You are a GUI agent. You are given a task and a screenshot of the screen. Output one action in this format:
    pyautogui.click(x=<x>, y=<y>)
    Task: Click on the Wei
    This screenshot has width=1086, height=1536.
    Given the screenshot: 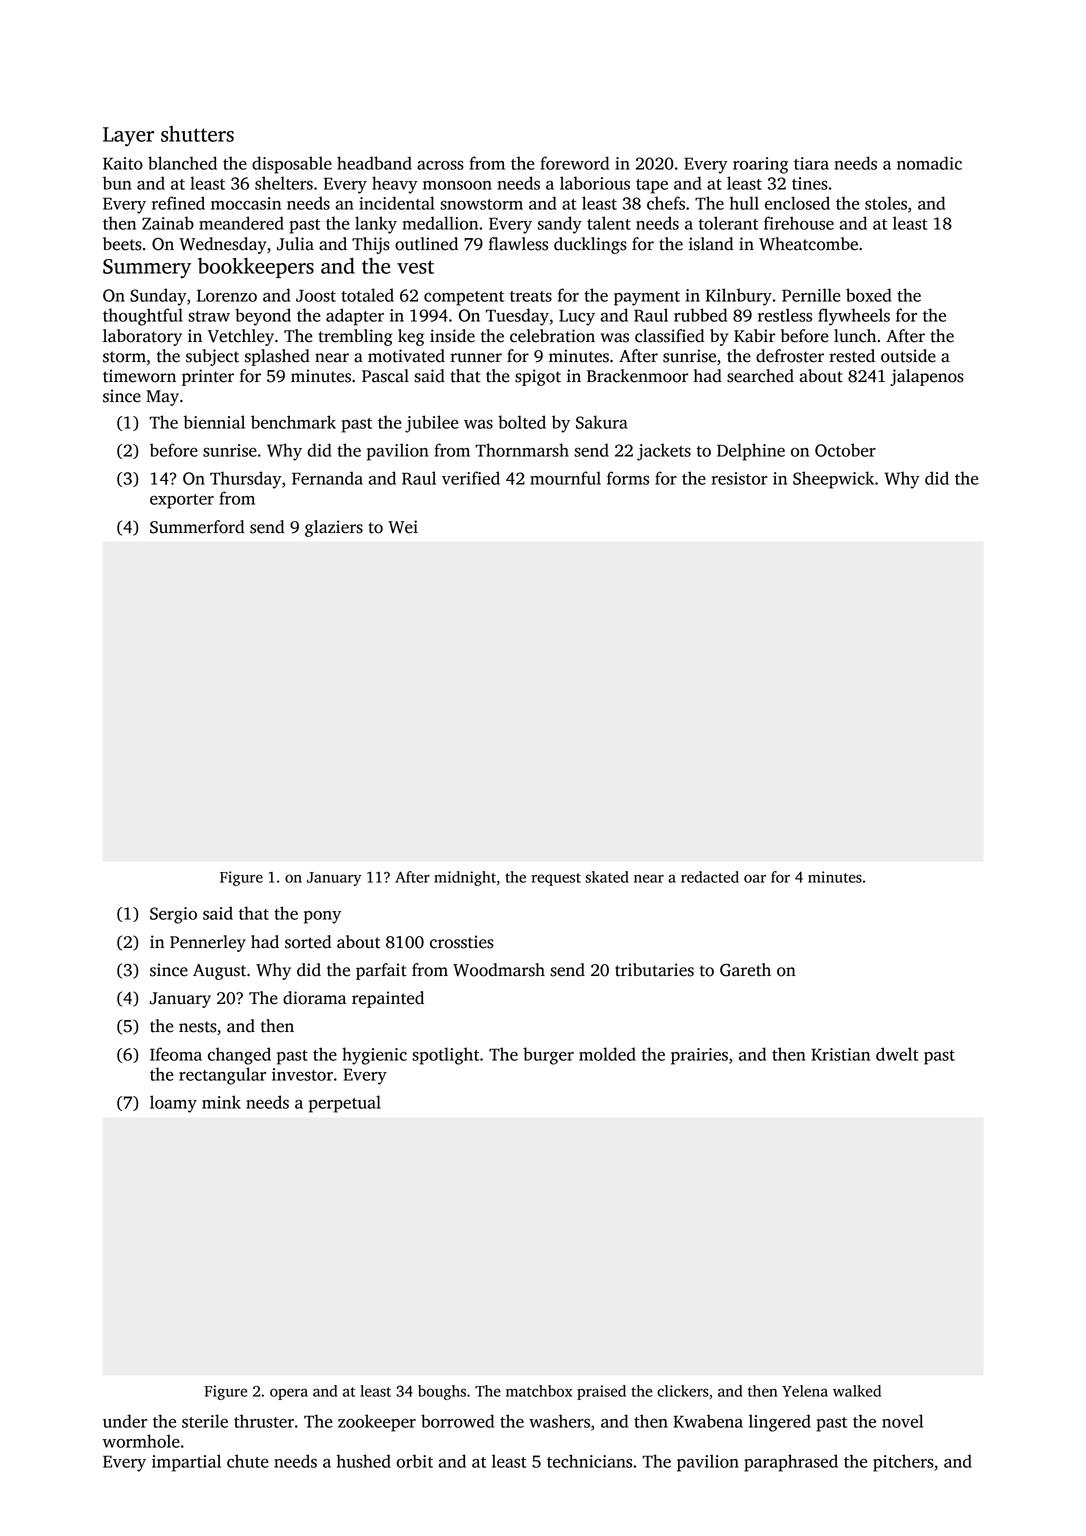 What is the action you would take?
    pyautogui.click(x=403, y=527)
